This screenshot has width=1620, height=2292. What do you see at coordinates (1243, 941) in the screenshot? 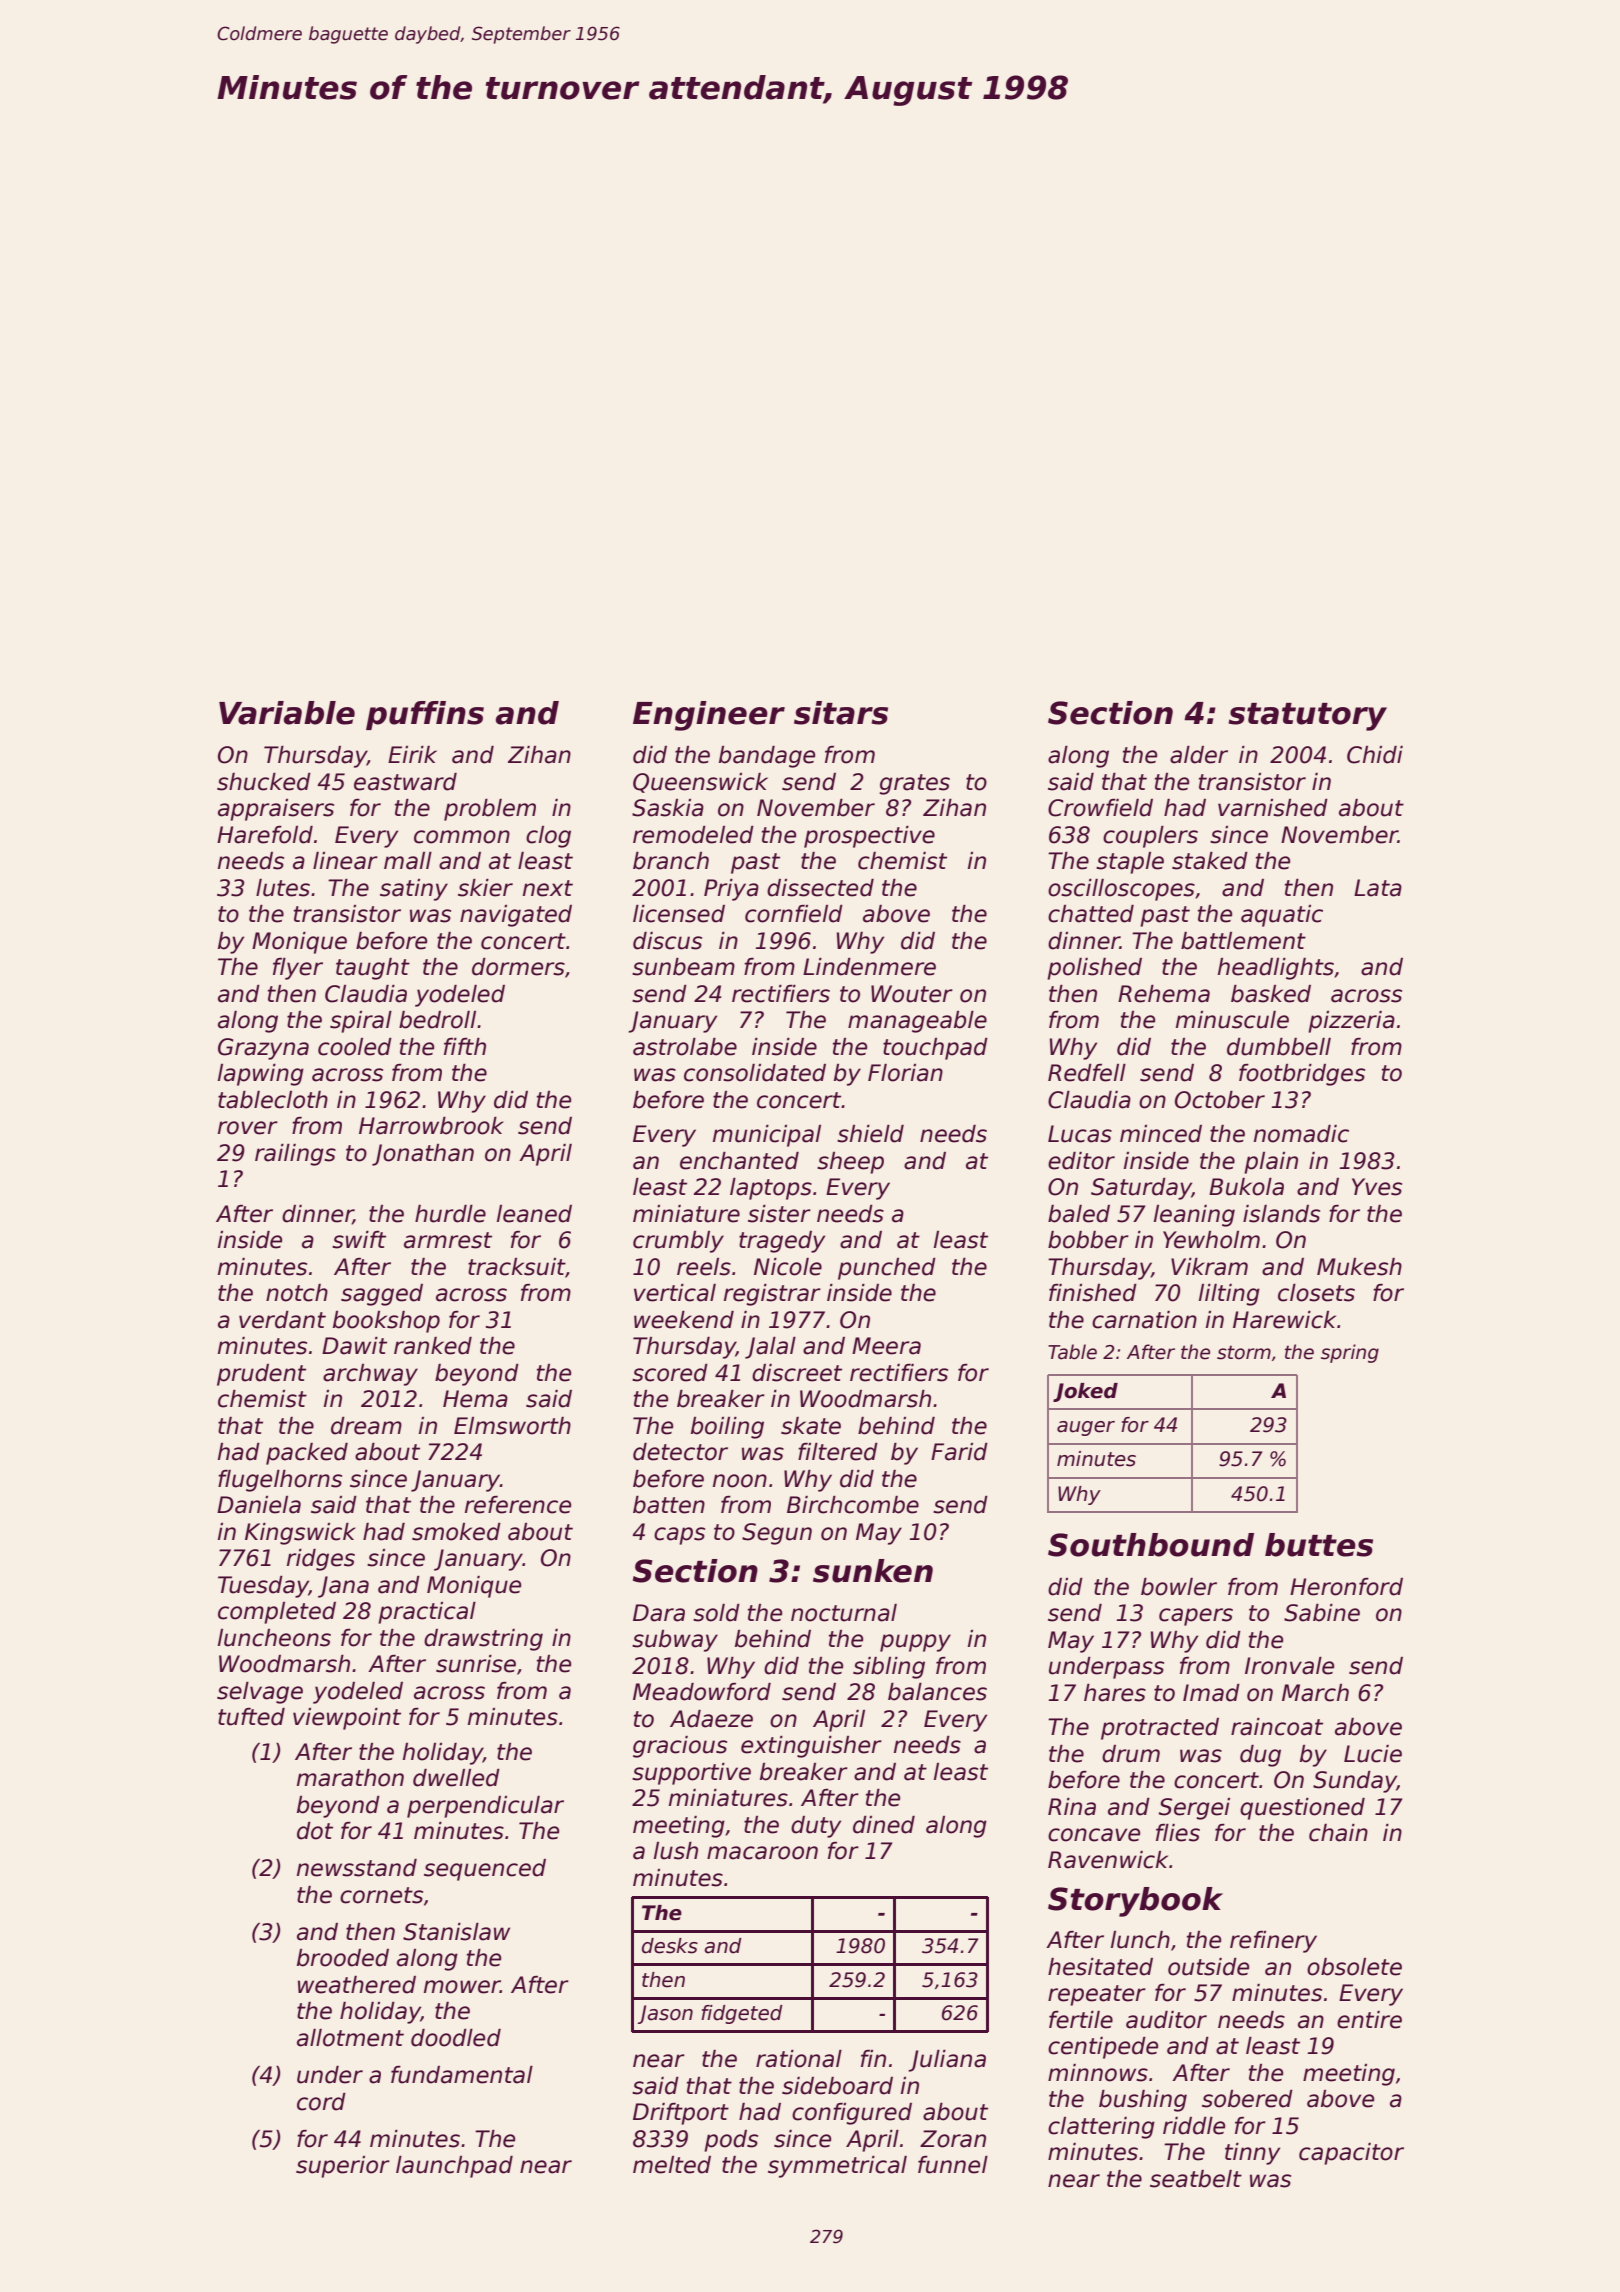
I see `battlement` at bounding box center [1243, 941].
